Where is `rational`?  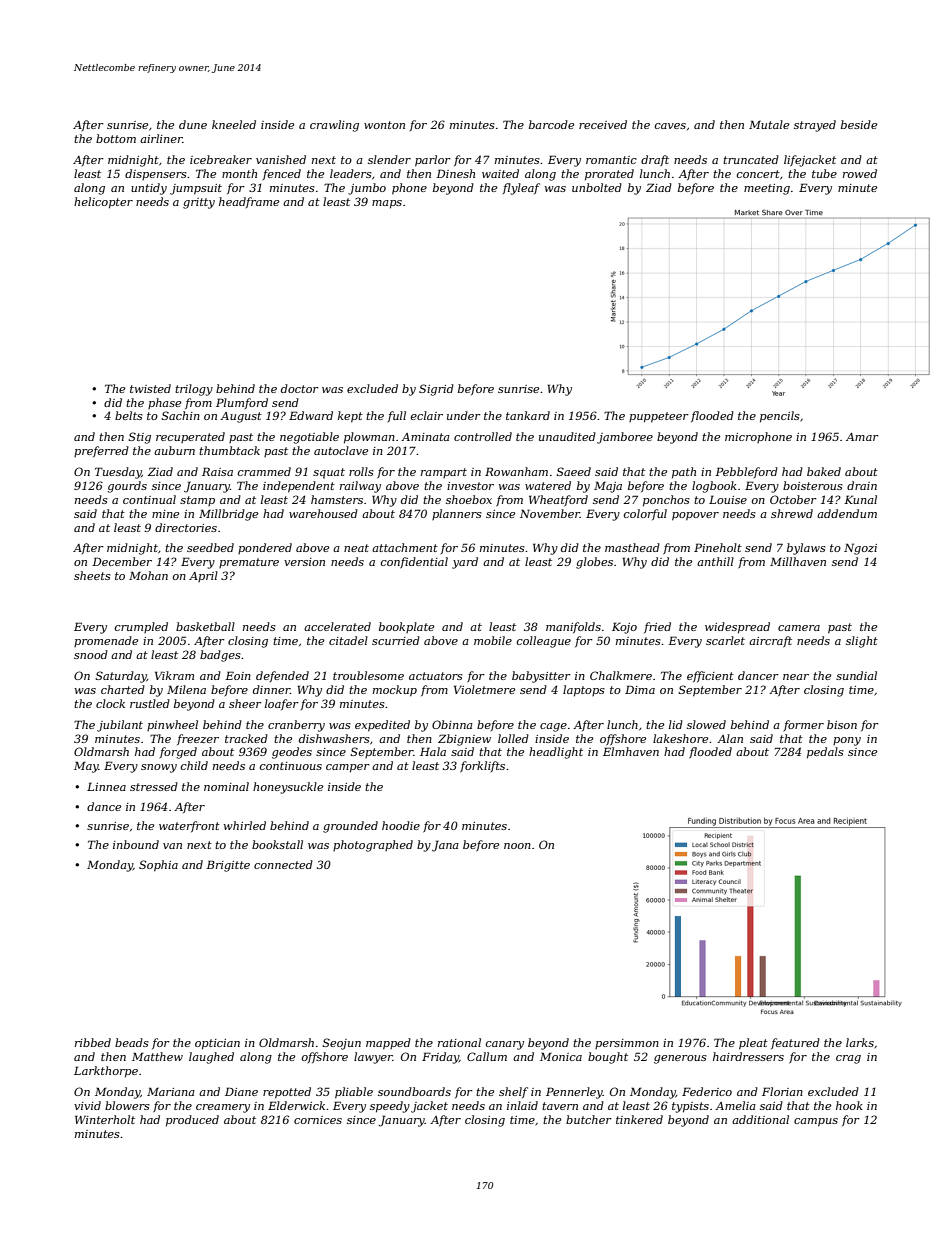
rational is located at coordinates (459, 1042).
